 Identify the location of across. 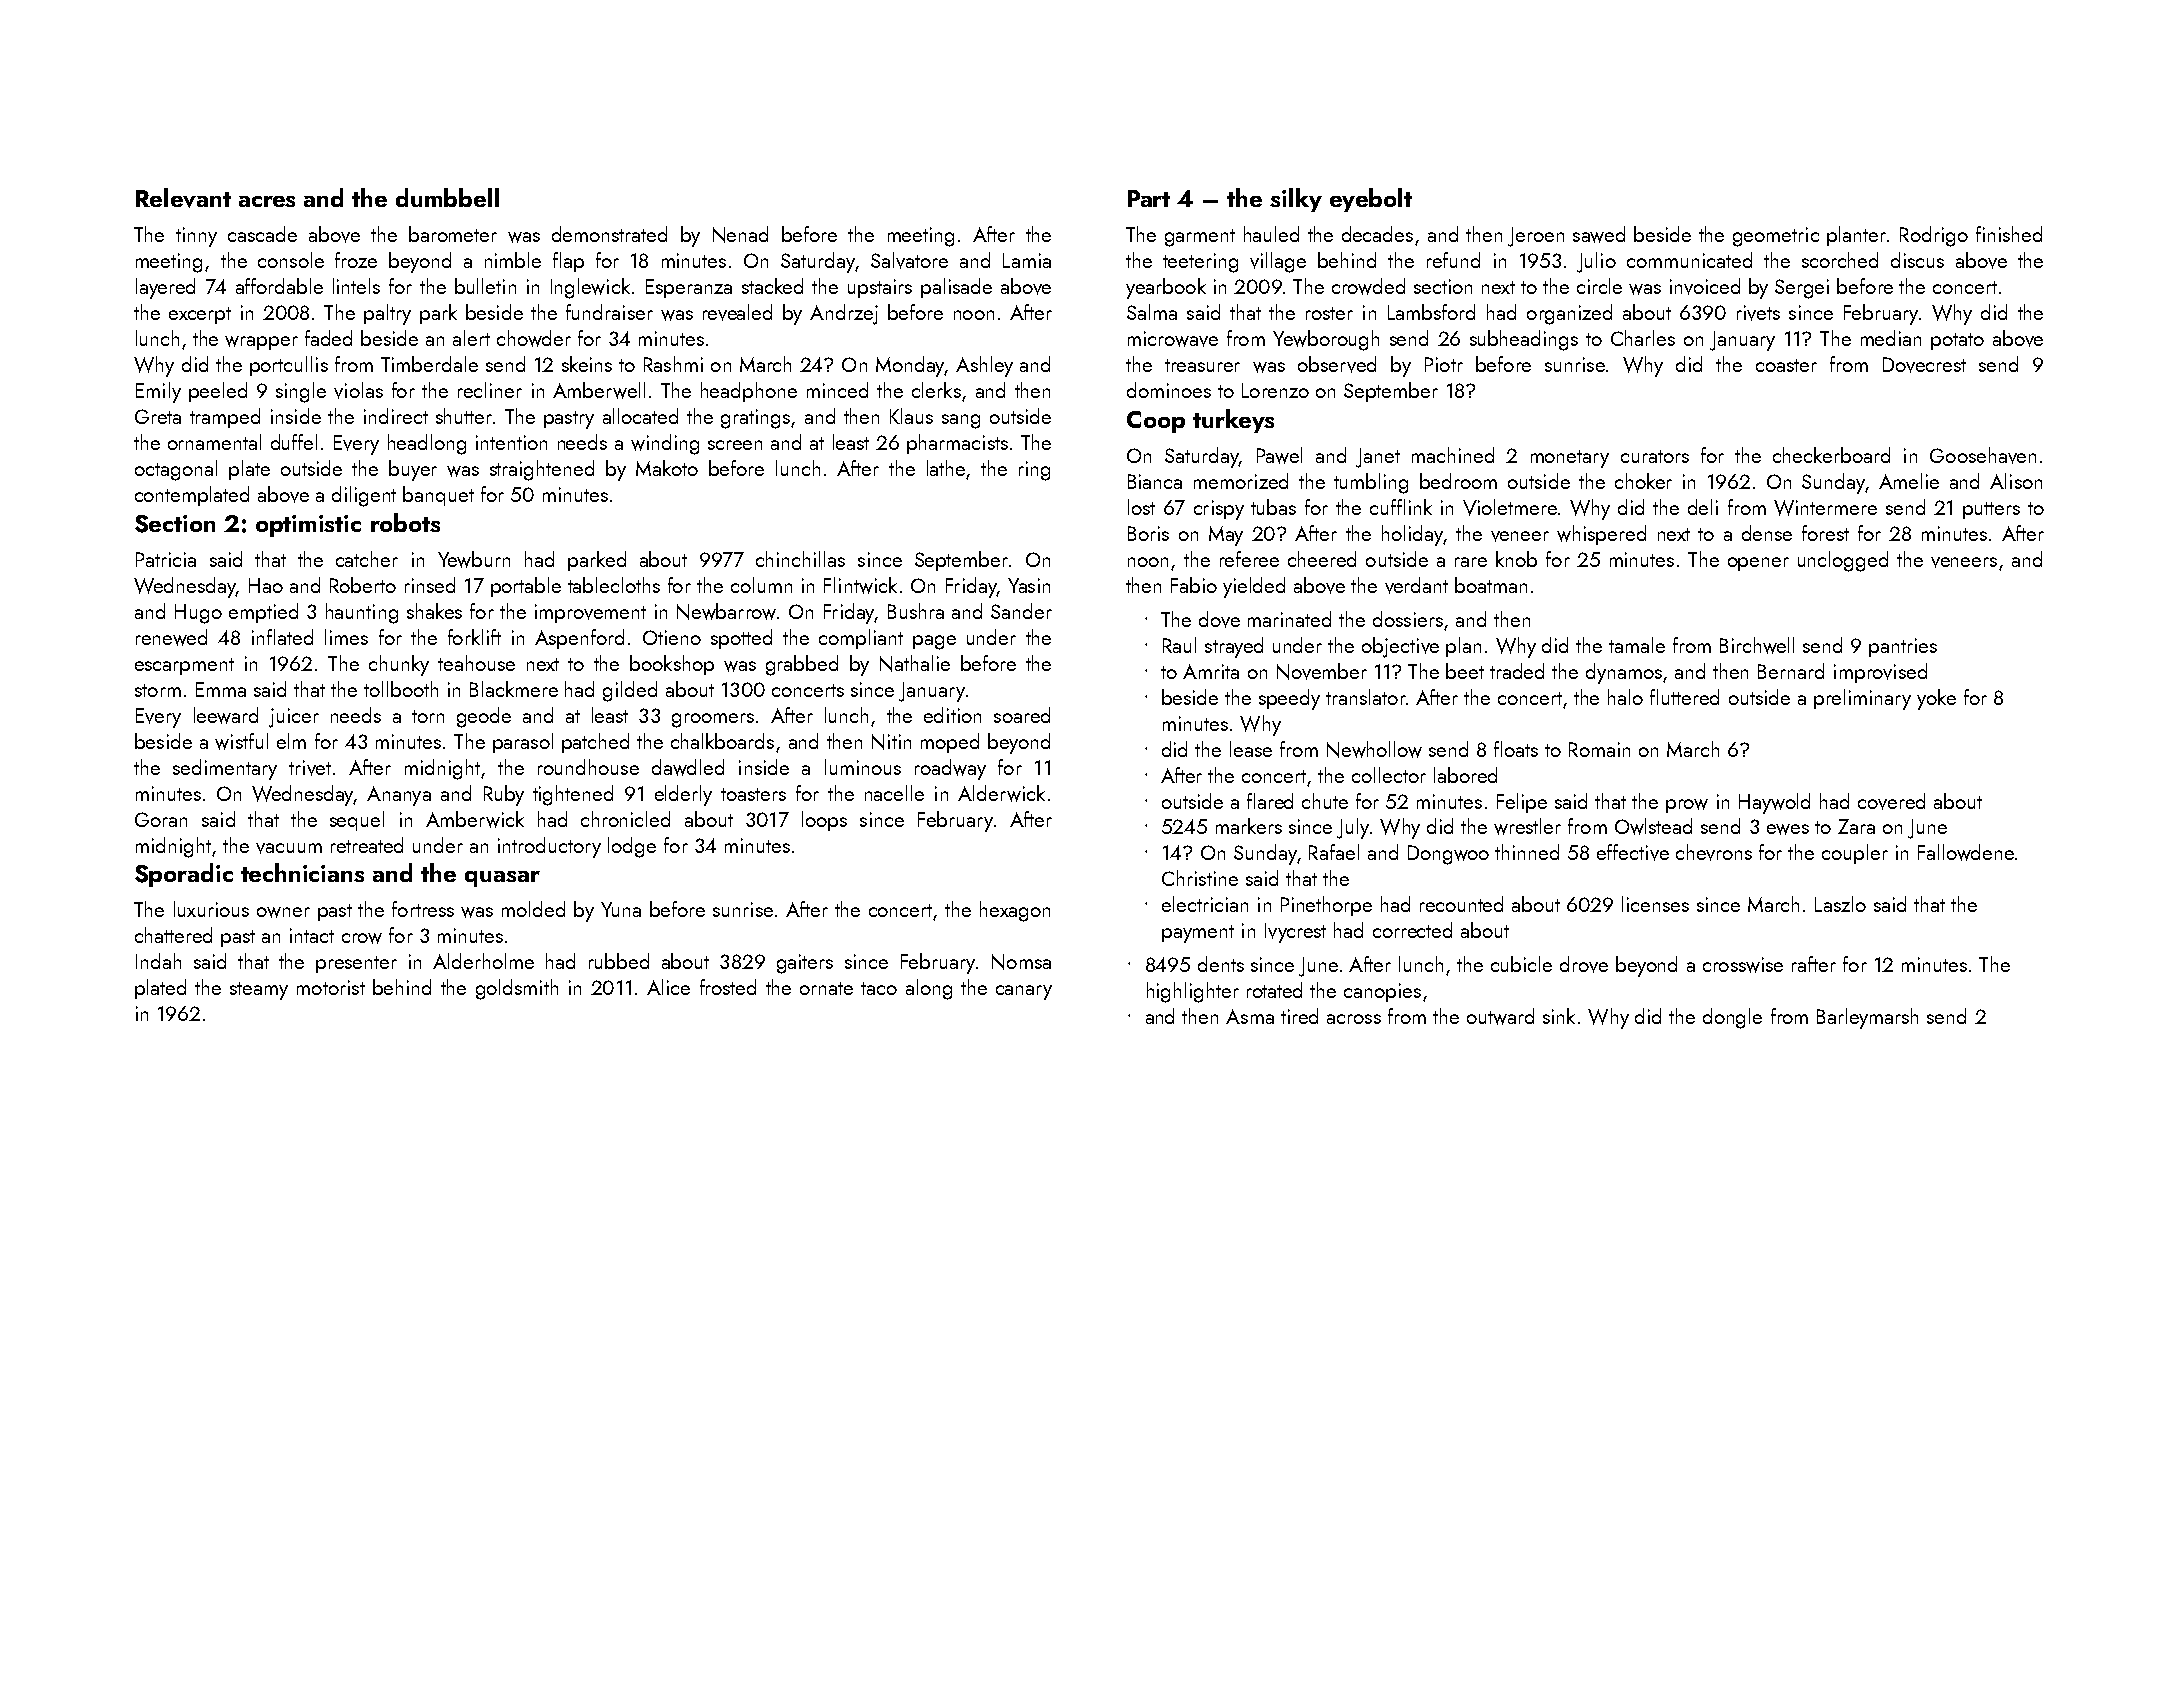
(1354, 1019).
